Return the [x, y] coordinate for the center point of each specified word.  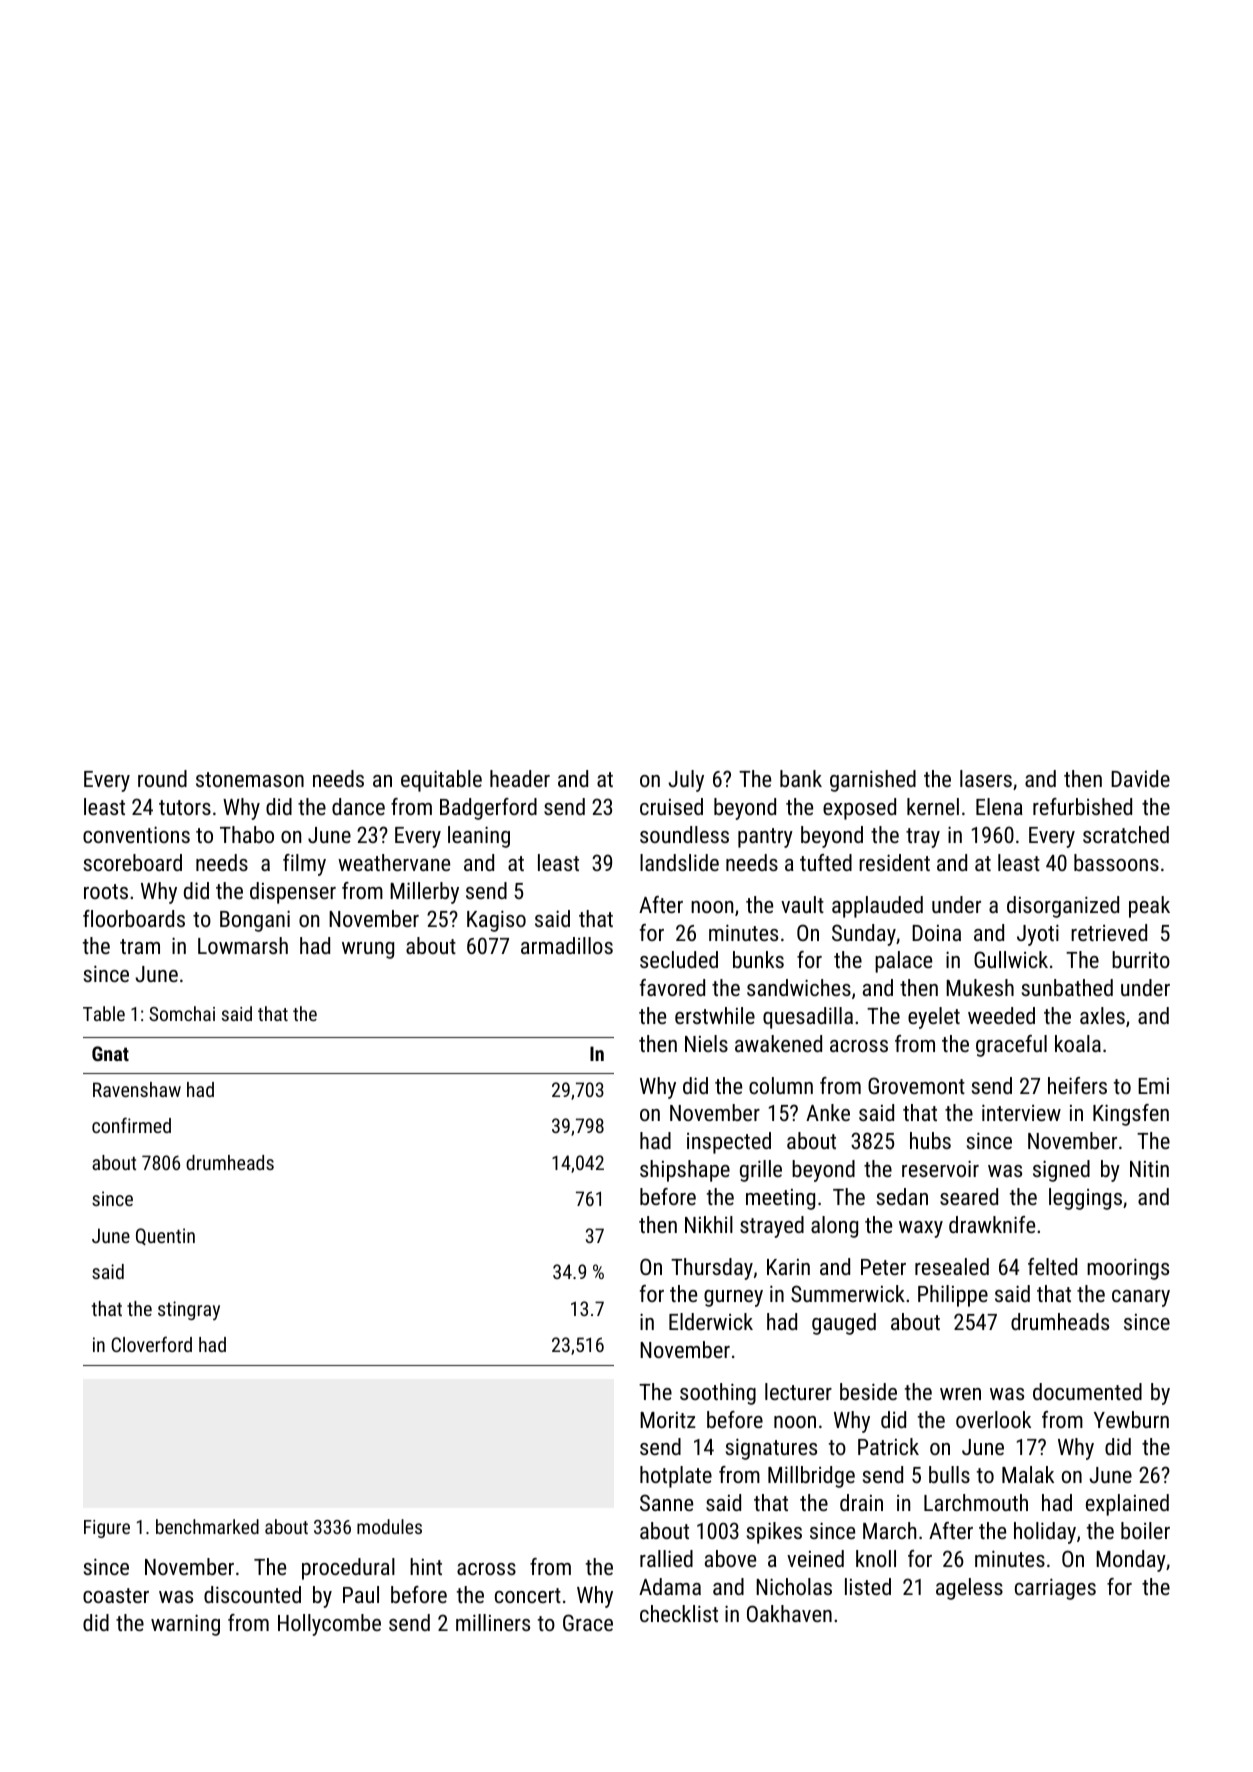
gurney [733, 1298]
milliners [493, 1622]
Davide [1140, 778]
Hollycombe [329, 1625]
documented [1087, 1391]
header [520, 778]
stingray [189, 1310]
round [162, 778]
